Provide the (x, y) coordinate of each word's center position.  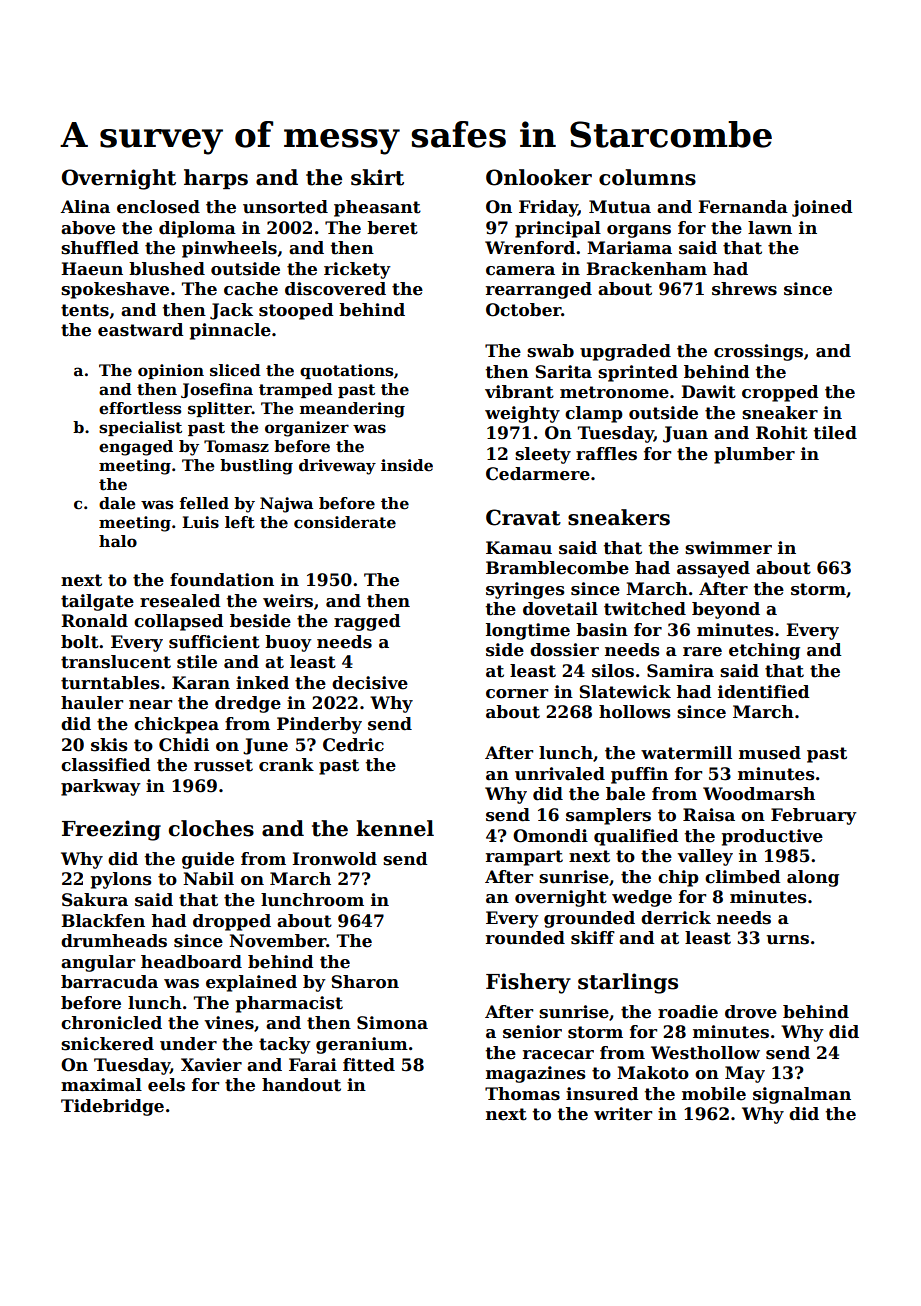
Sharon (365, 982)
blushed (167, 269)
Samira (680, 671)
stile (197, 662)
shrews (744, 289)
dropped (232, 922)
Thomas (522, 1094)
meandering (352, 410)
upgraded (625, 352)
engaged (136, 448)
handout (301, 1085)
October (523, 310)
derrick (676, 918)
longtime (528, 631)
